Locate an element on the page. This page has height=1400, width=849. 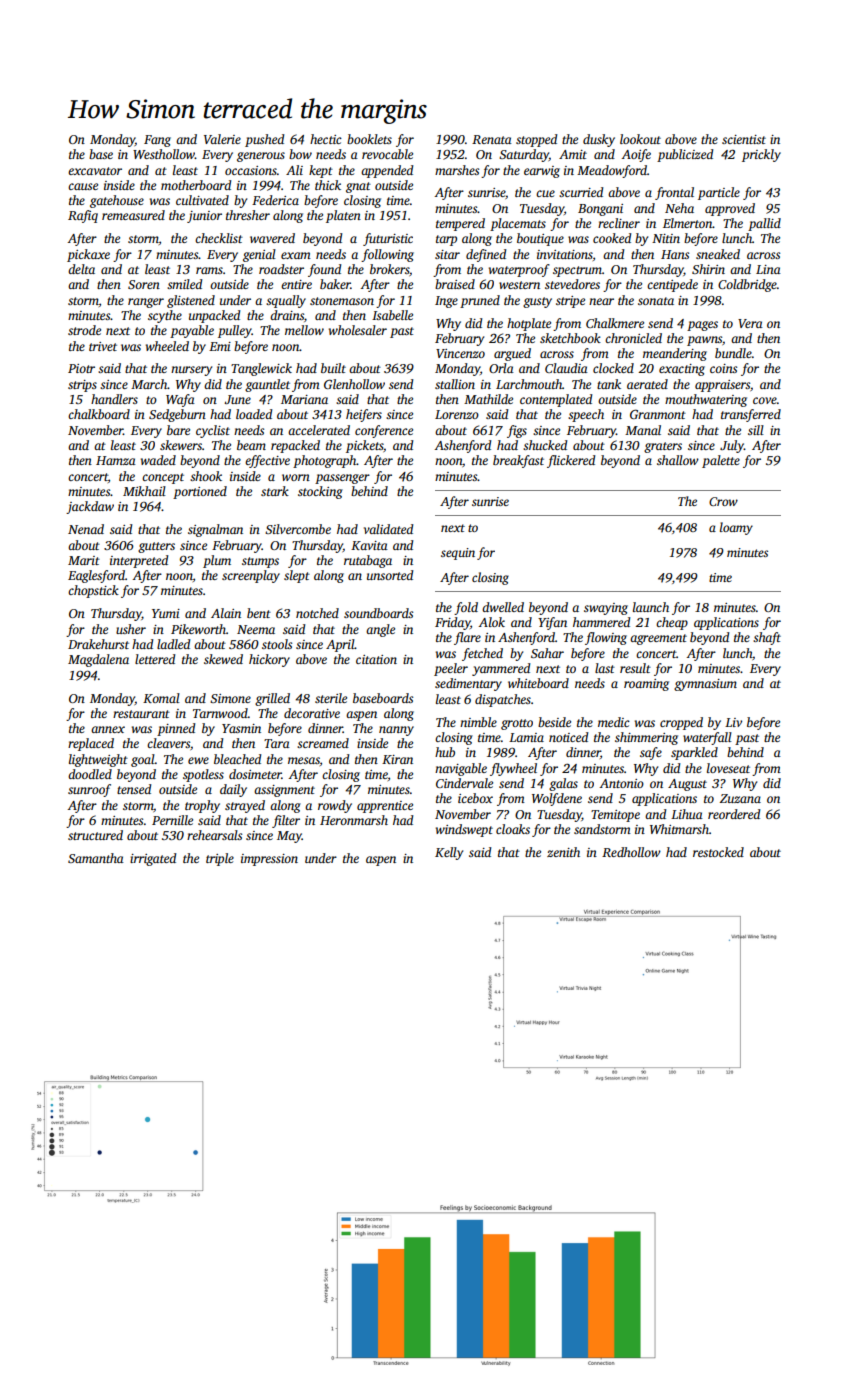
Meadowford is located at coordinates (612, 171).
